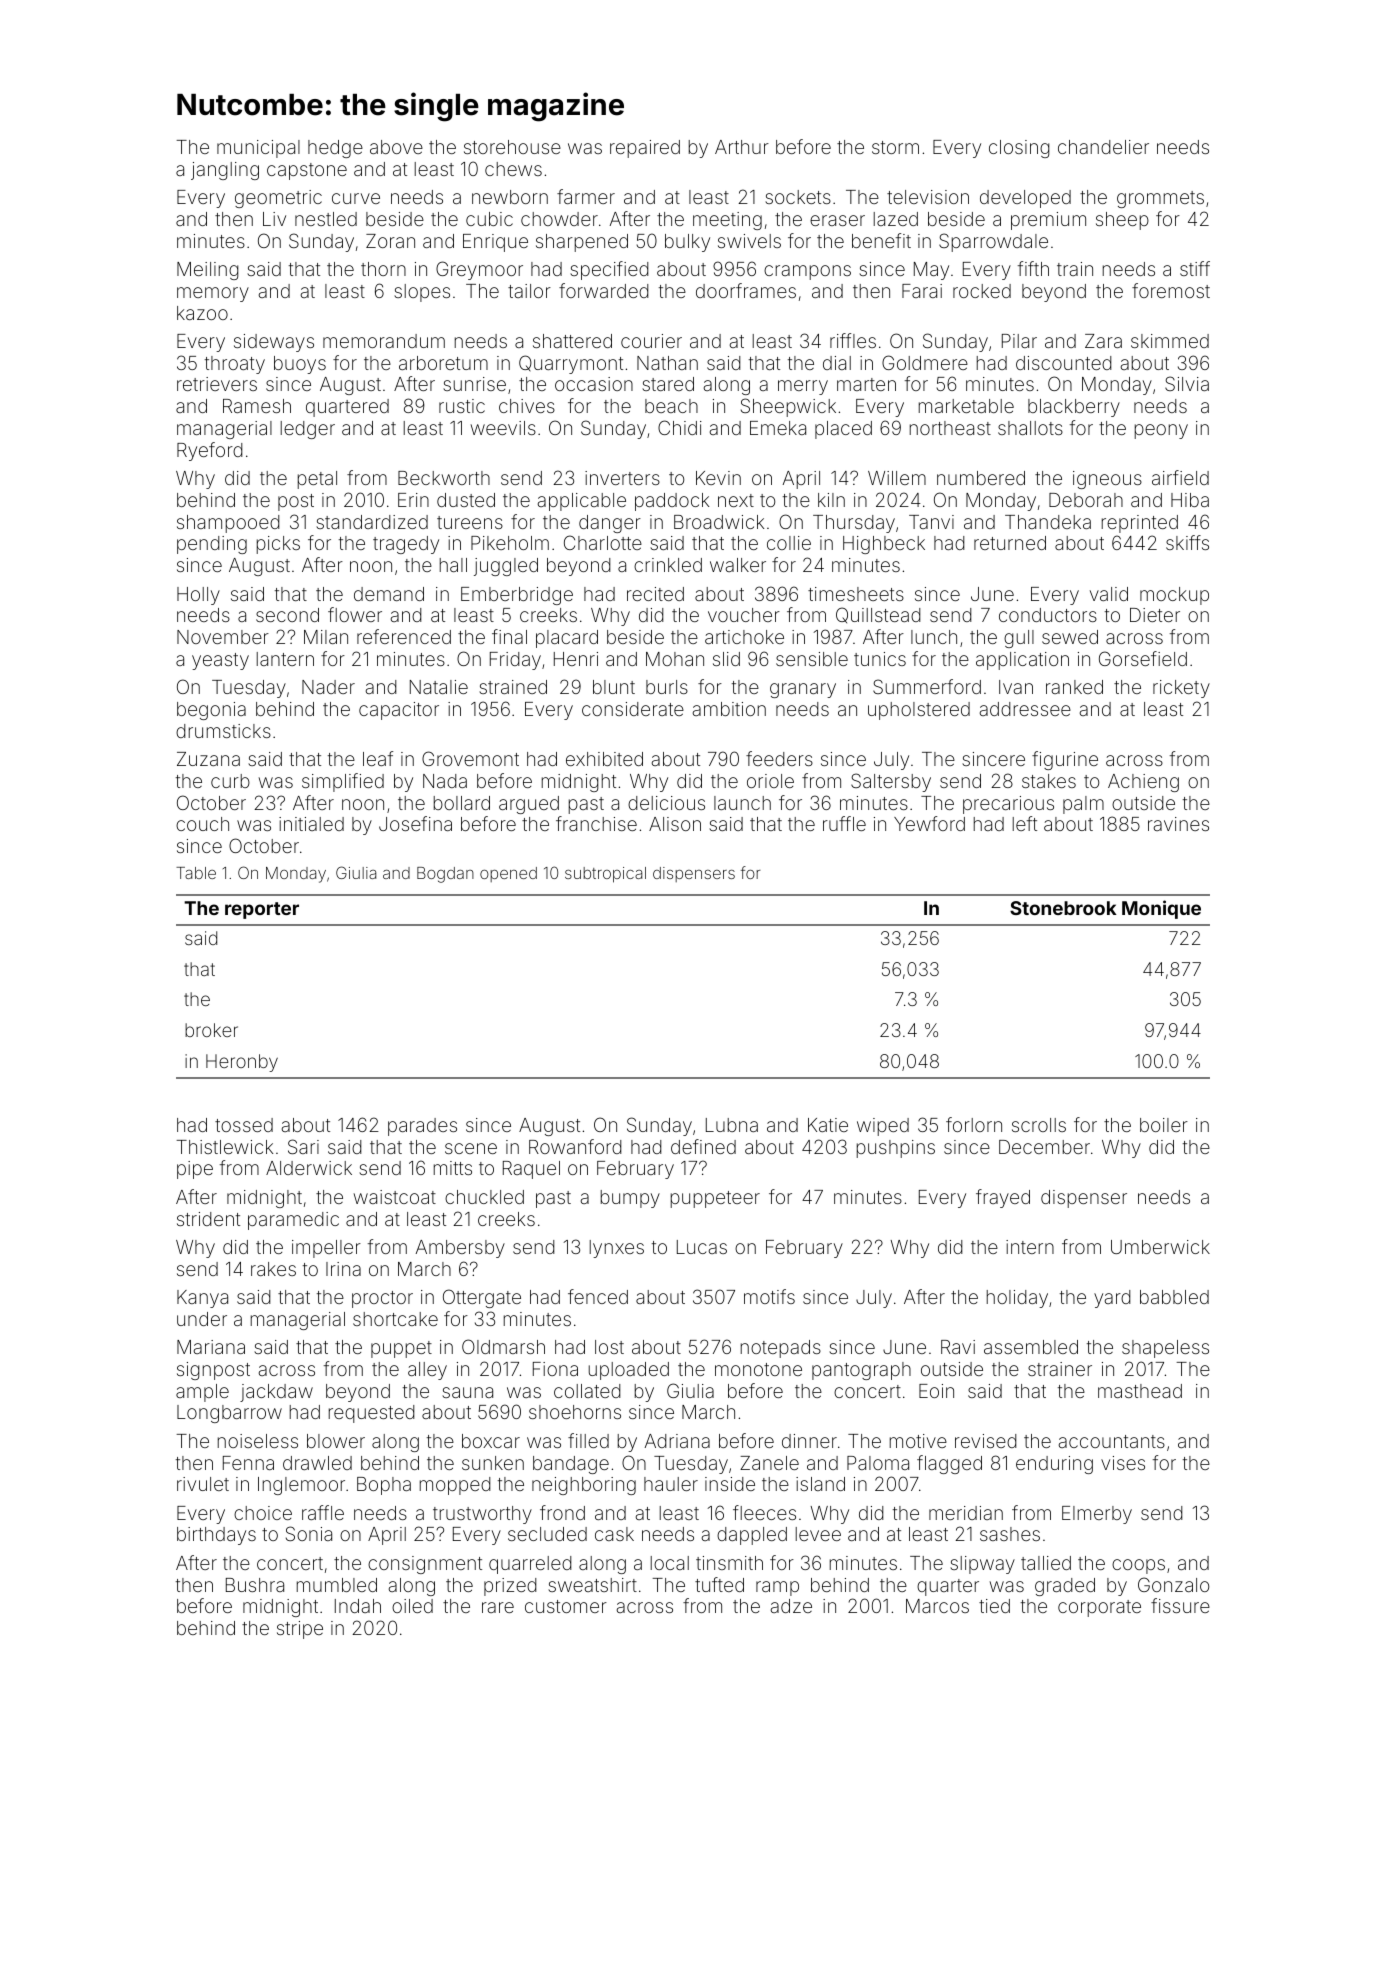 This image has height=1969, width=1386. Describe the element at coordinates (1039, 1125) in the image. I see `scrolls` at that location.
